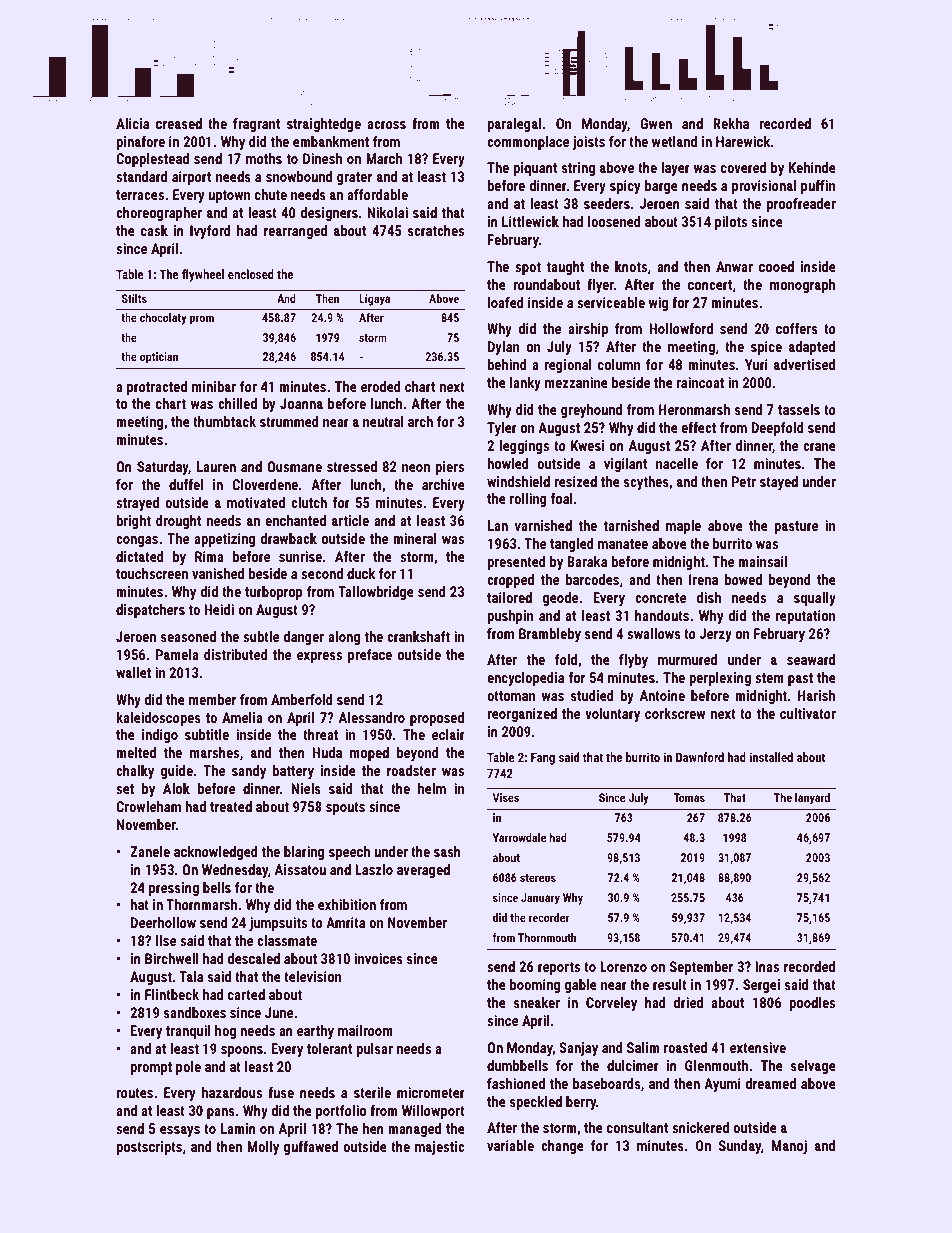 Image resolution: width=952 pixels, height=1233 pixels. What do you see at coordinates (440, 1148) in the screenshot?
I see `majestic` at bounding box center [440, 1148].
